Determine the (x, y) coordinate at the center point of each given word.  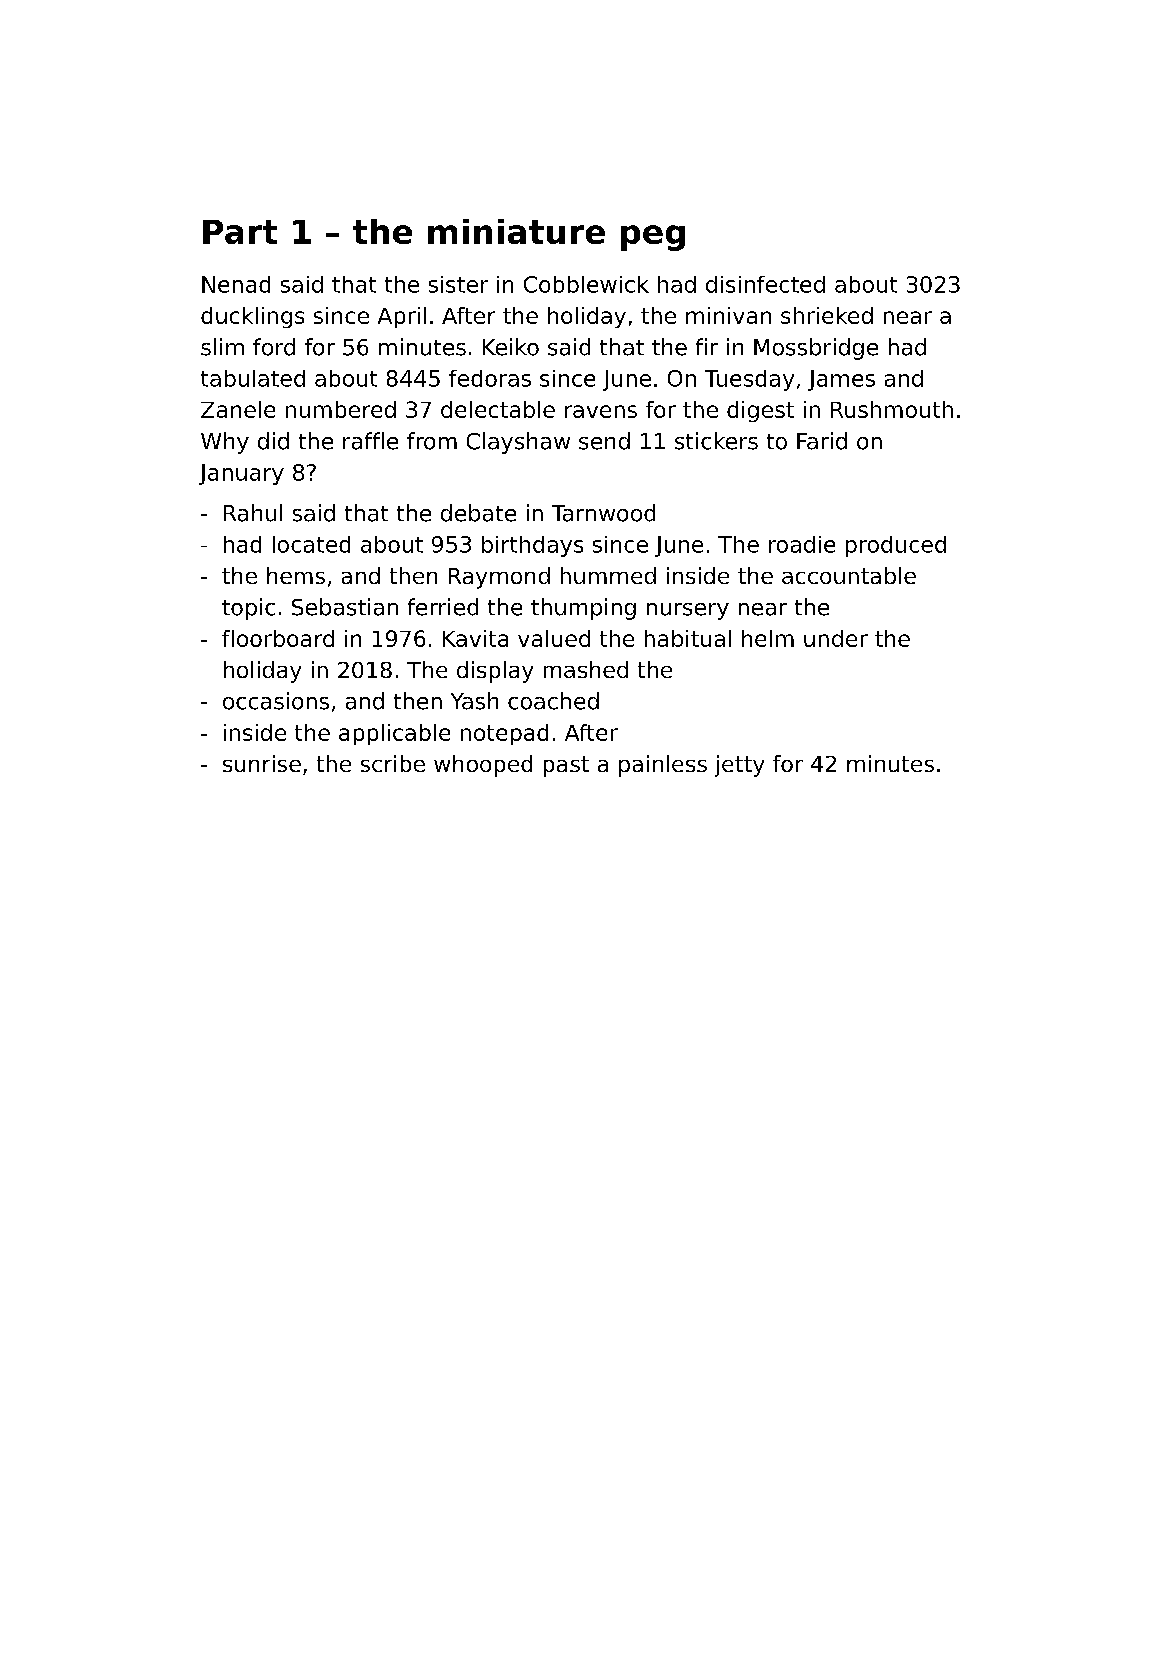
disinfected (765, 284)
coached (553, 701)
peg (653, 238)
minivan (728, 315)
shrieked (827, 315)
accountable (849, 575)
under (836, 638)
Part (240, 232)
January (241, 474)
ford (274, 347)
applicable (394, 734)
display (495, 672)
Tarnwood (603, 513)
